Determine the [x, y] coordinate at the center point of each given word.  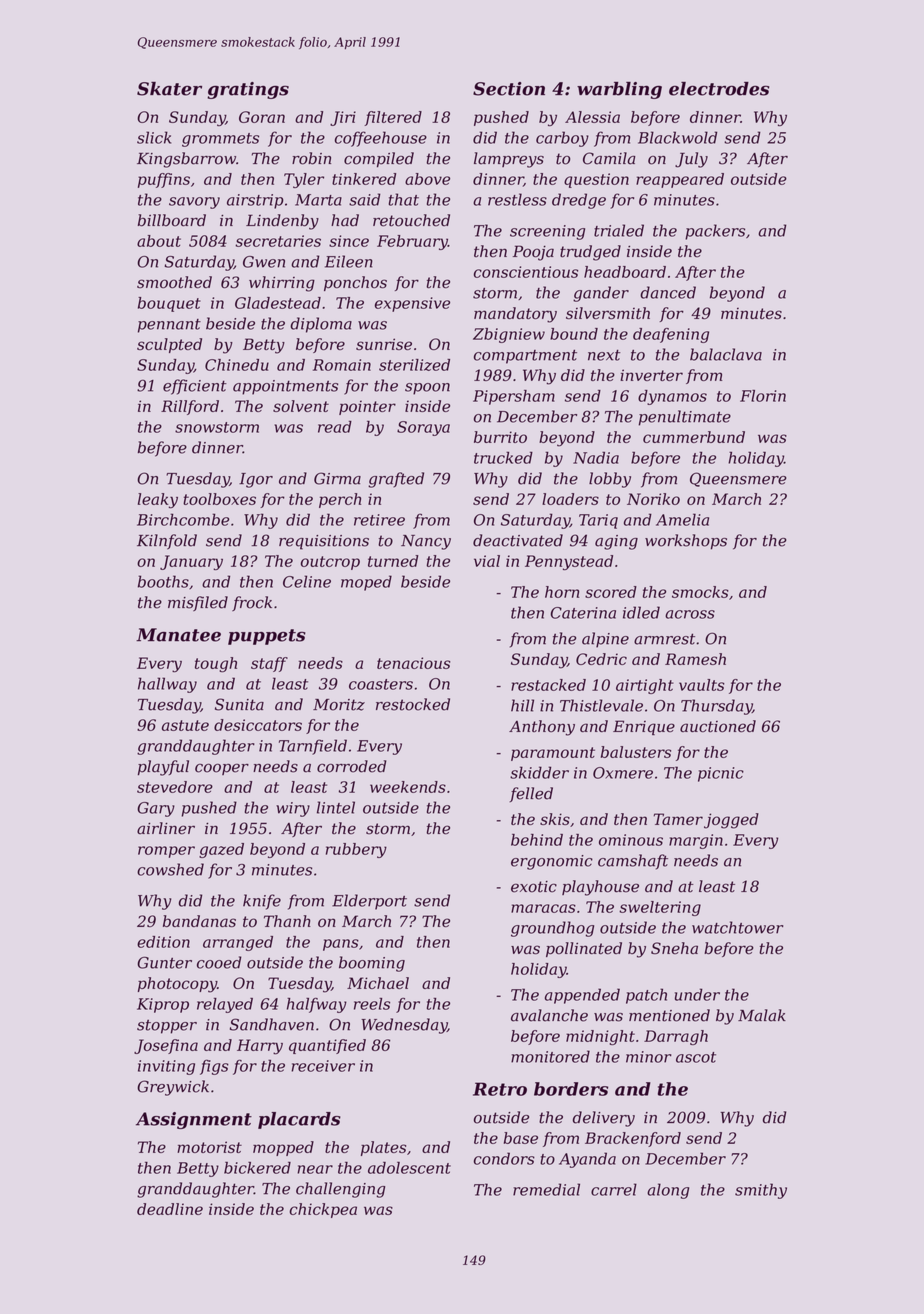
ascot [696, 1057]
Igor [256, 480]
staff [269, 664]
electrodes [719, 89]
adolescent [409, 1168]
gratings [248, 90]
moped [366, 583]
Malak [762, 1015]
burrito [500, 437]
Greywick [173, 1088]
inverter [651, 375]
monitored [550, 1056]
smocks [700, 592]
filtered [393, 118]
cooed [219, 962]
